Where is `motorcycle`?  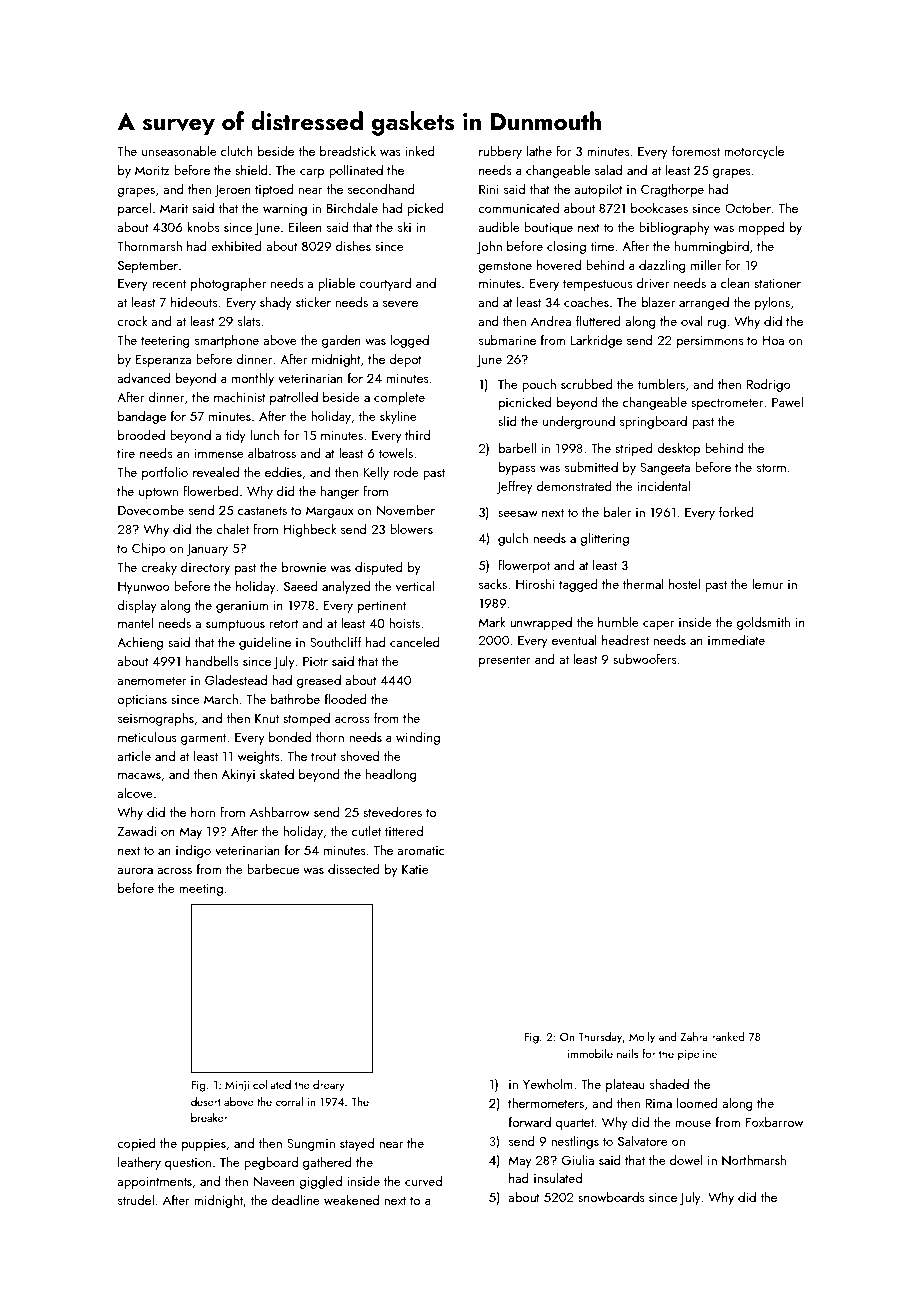 motorcycle is located at coordinates (754, 152).
